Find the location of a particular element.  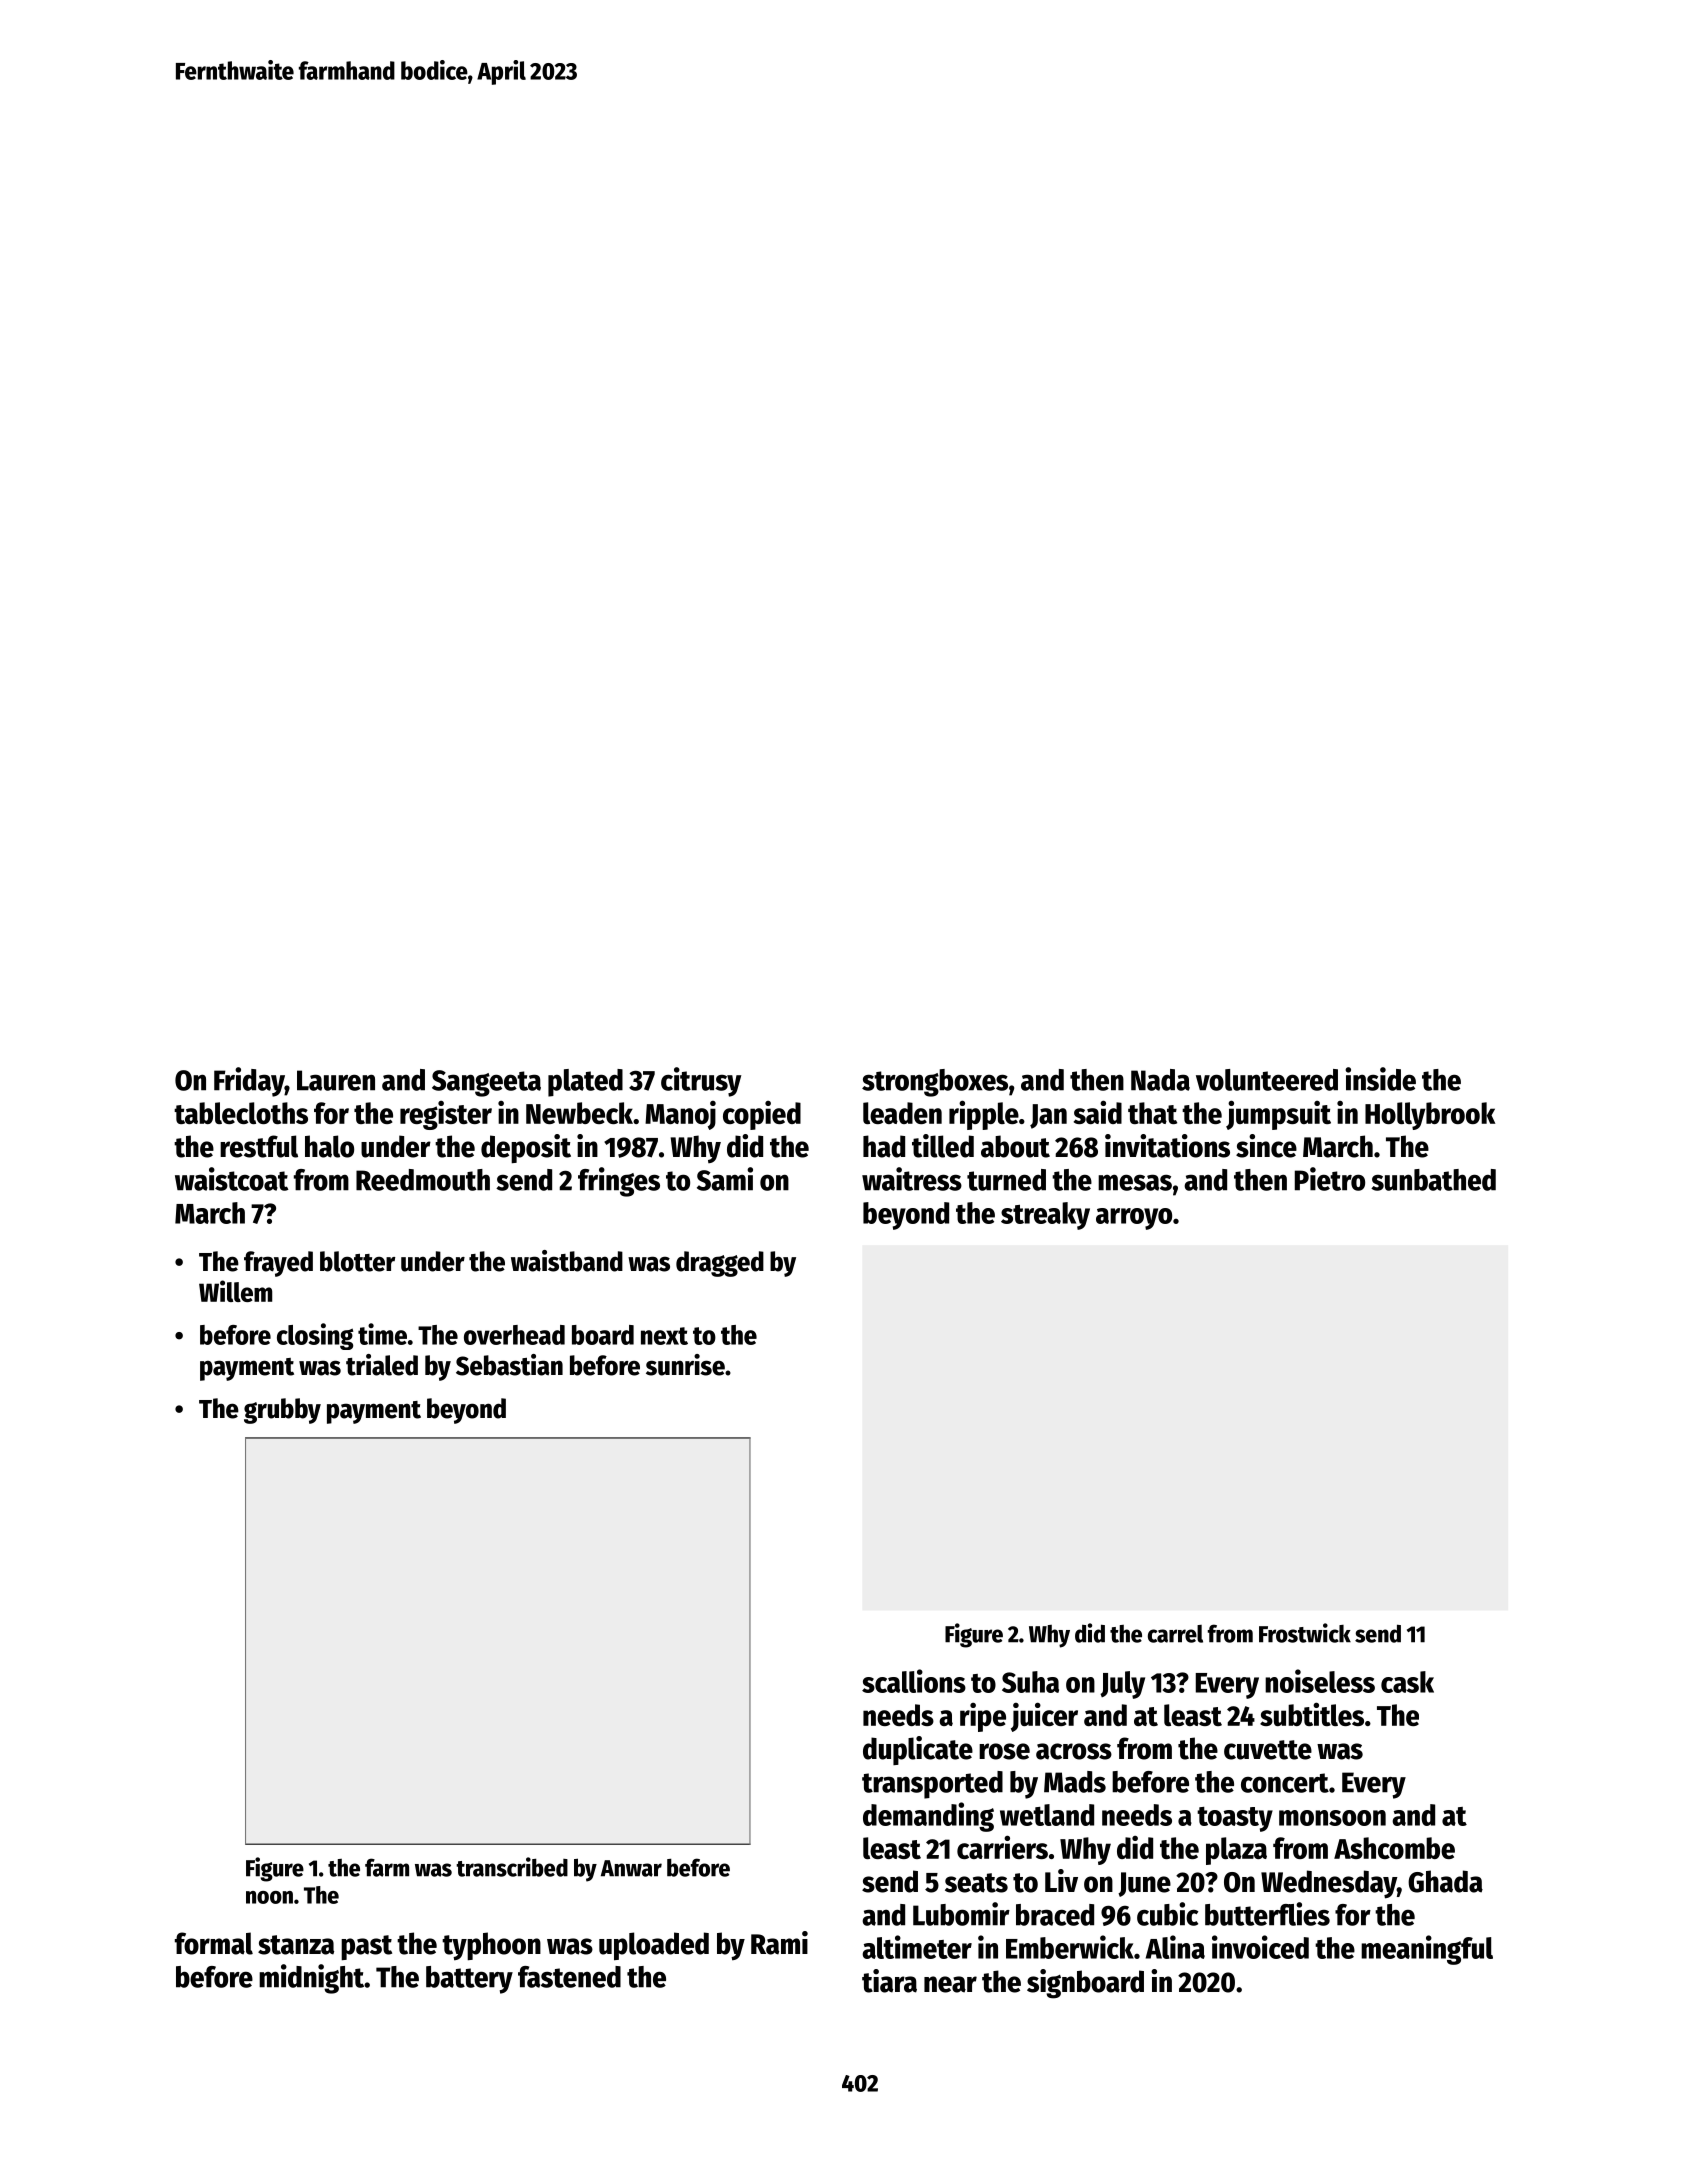

battery is located at coordinates (469, 1980).
